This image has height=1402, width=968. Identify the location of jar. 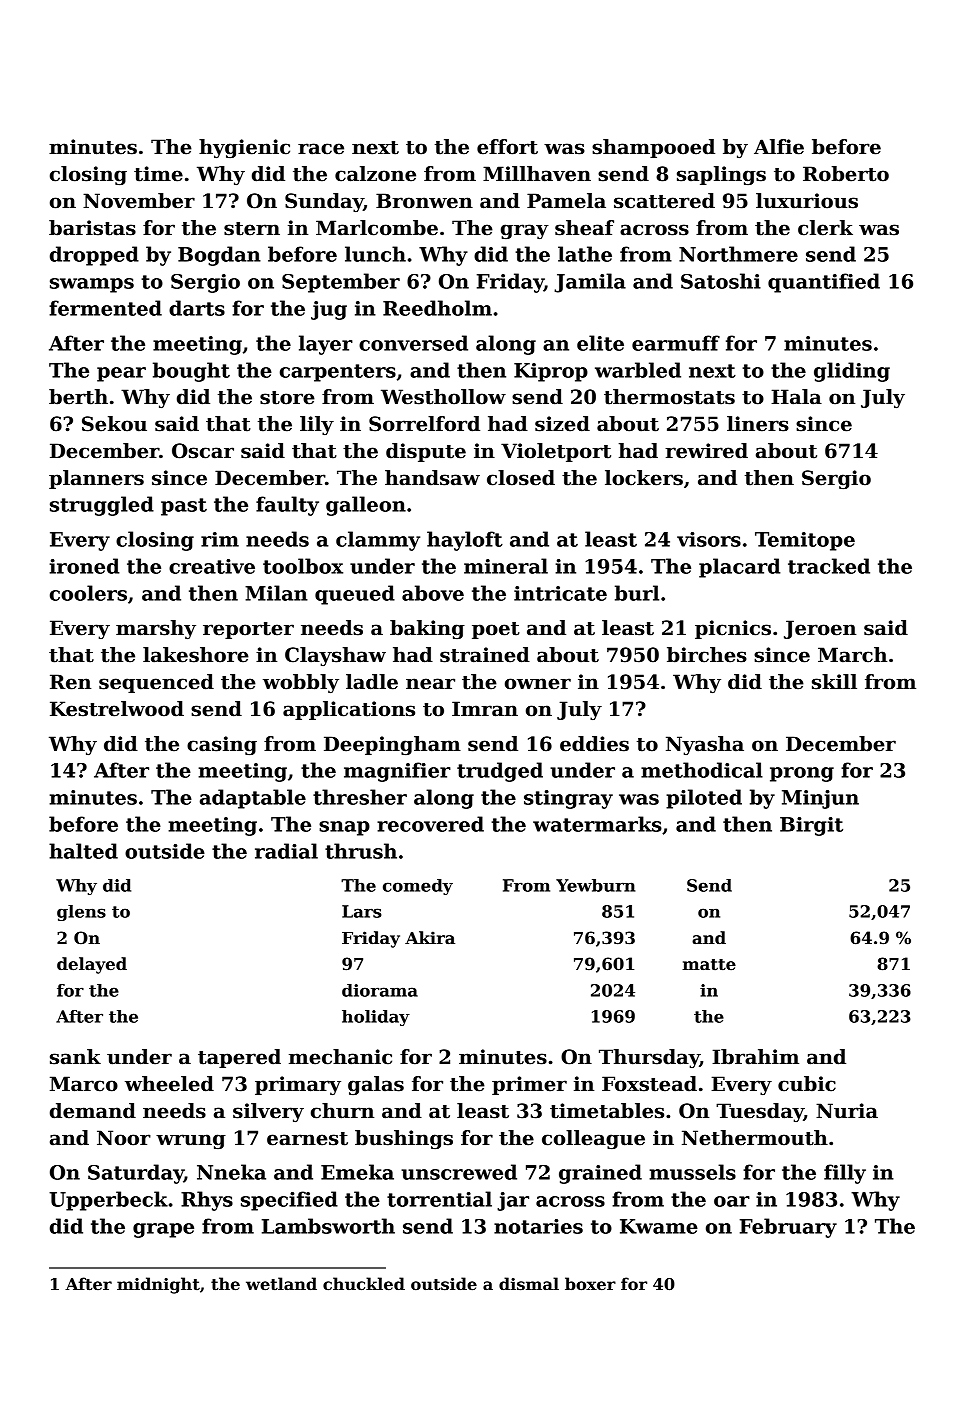
(513, 1201).
